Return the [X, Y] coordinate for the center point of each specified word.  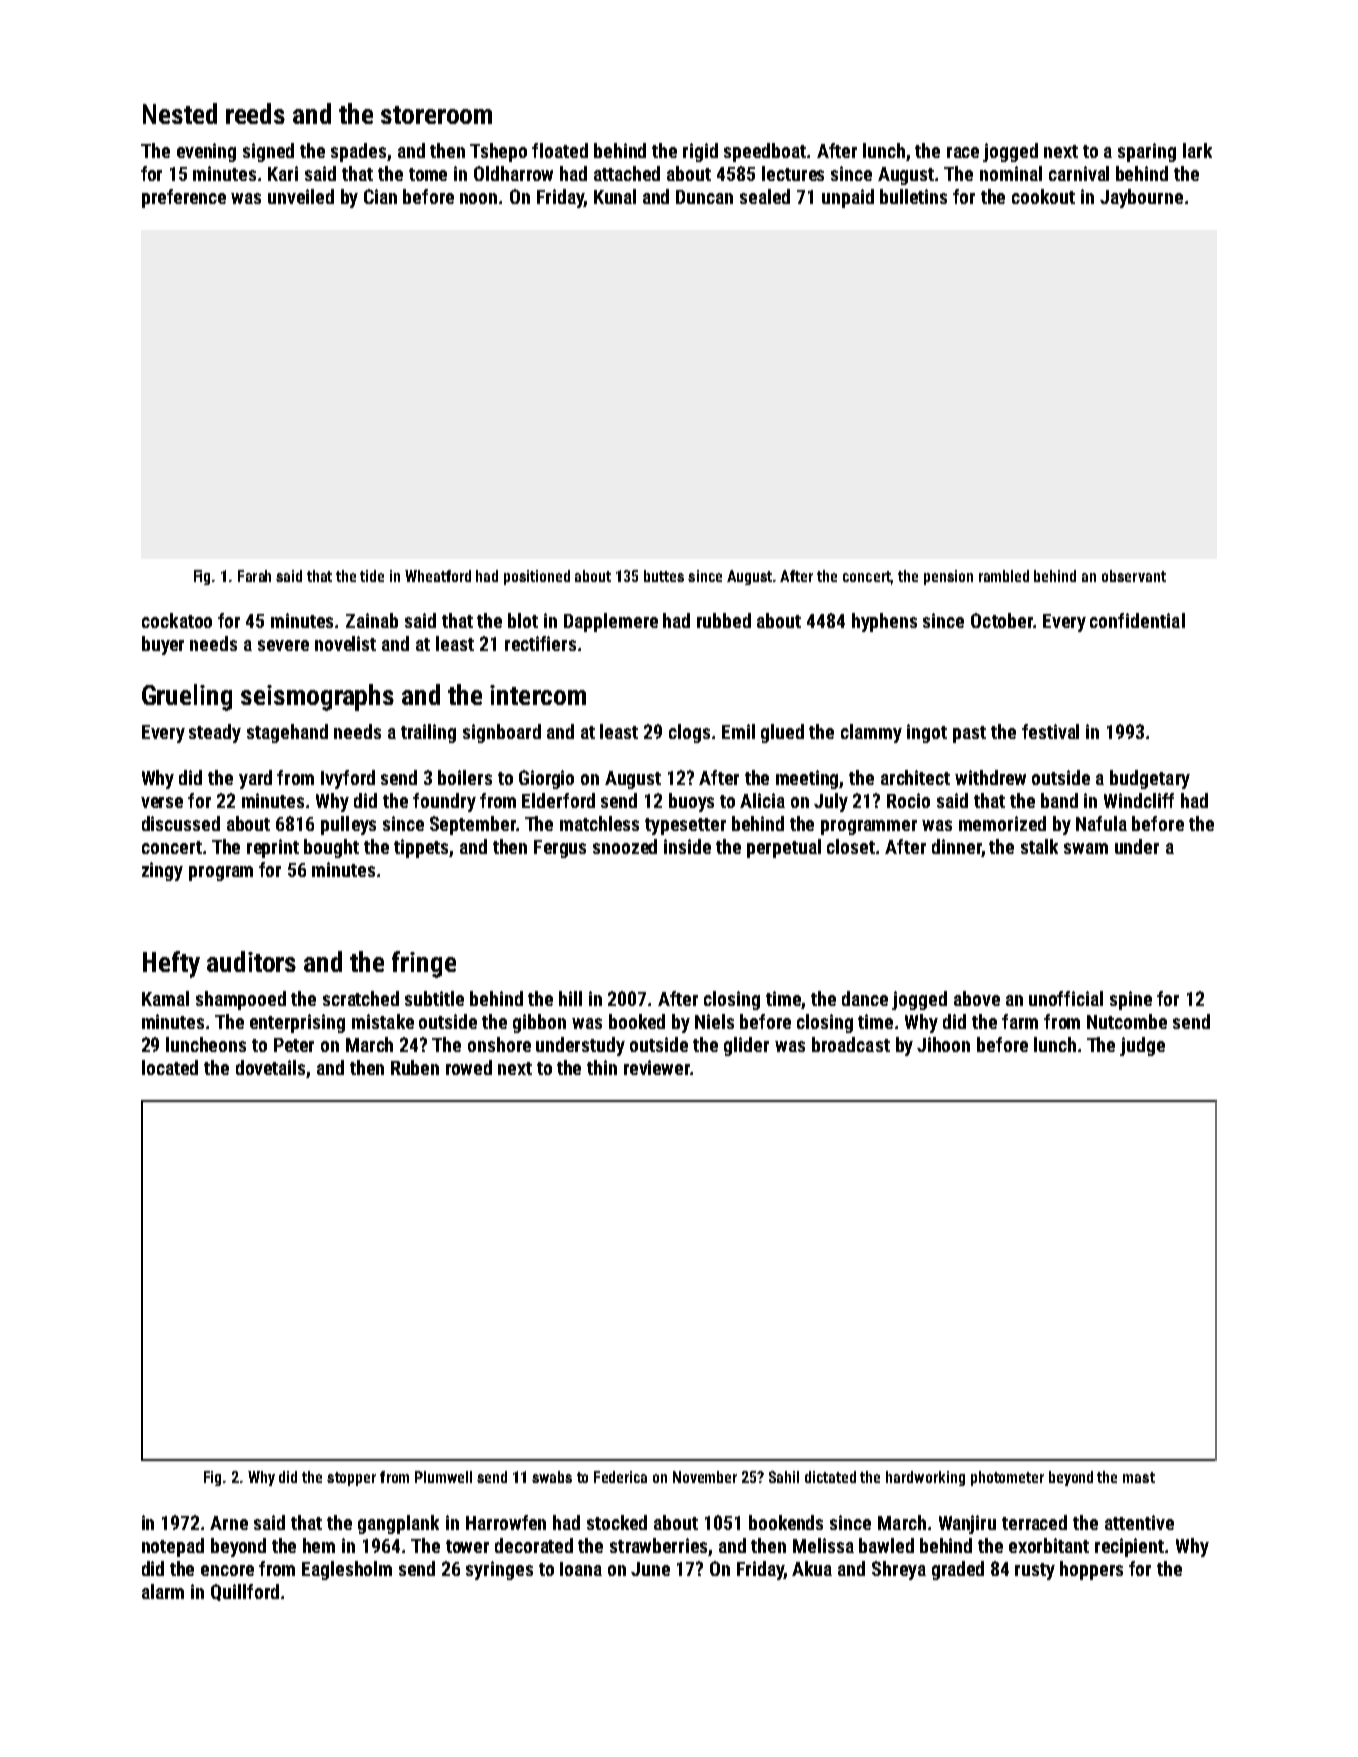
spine [1131, 1000]
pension [948, 577]
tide [372, 576]
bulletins [913, 196]
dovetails [270, 1067]
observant [1134, 576]
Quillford [245, 1592]
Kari [283, 173]
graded [958, 1570]
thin [602, 1067]
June [650, 1569]
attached [627, 173]
